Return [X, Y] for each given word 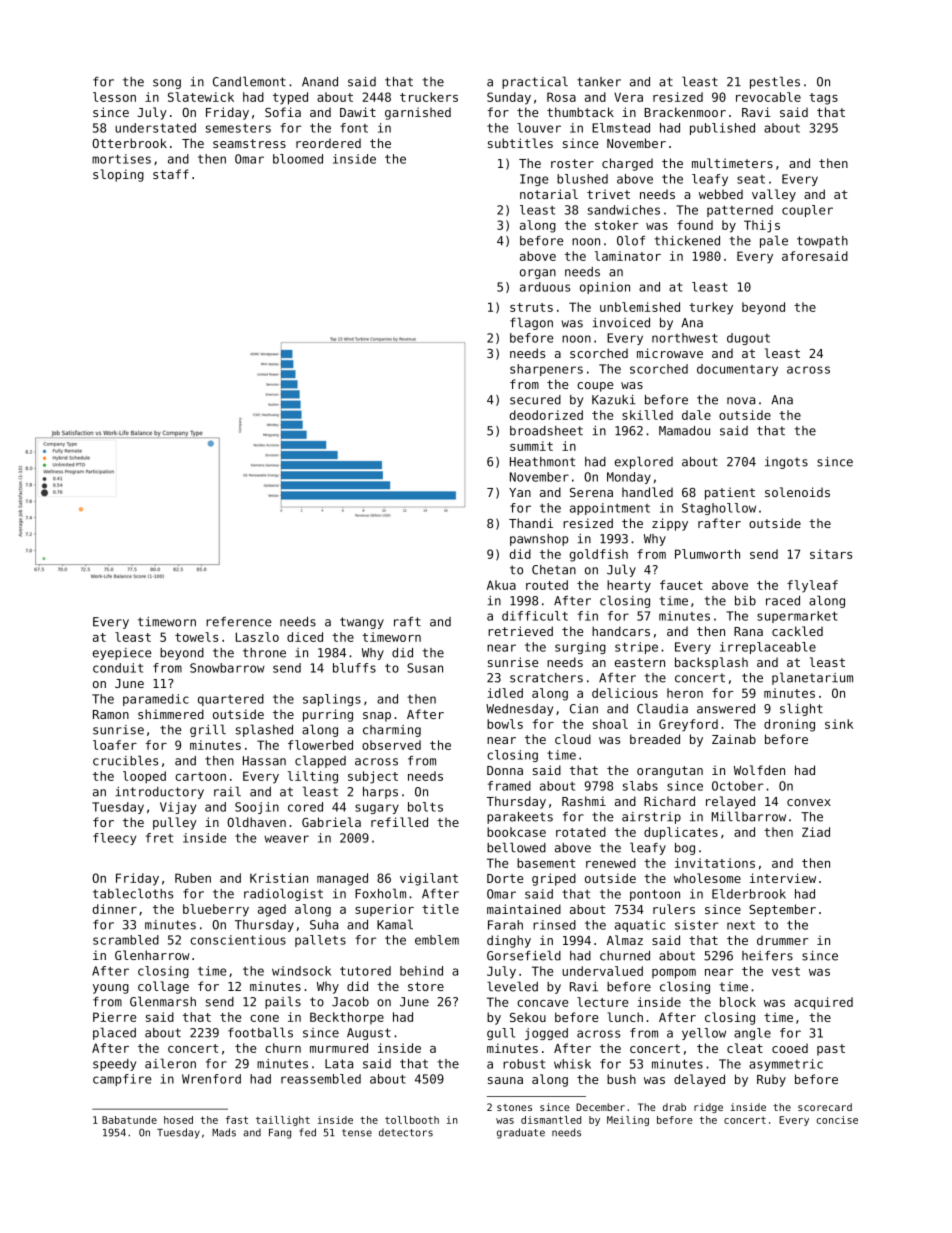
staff [171, 174]
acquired [823, 1003]
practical [535, 82]
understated [155, 128]
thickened [687, 241]
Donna [505, 770]
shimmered [171, 714]
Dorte [505, 878]
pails [283, 1002]
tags [823, 99]
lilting [313, 777]
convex [809, 802]
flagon [531, 323]
